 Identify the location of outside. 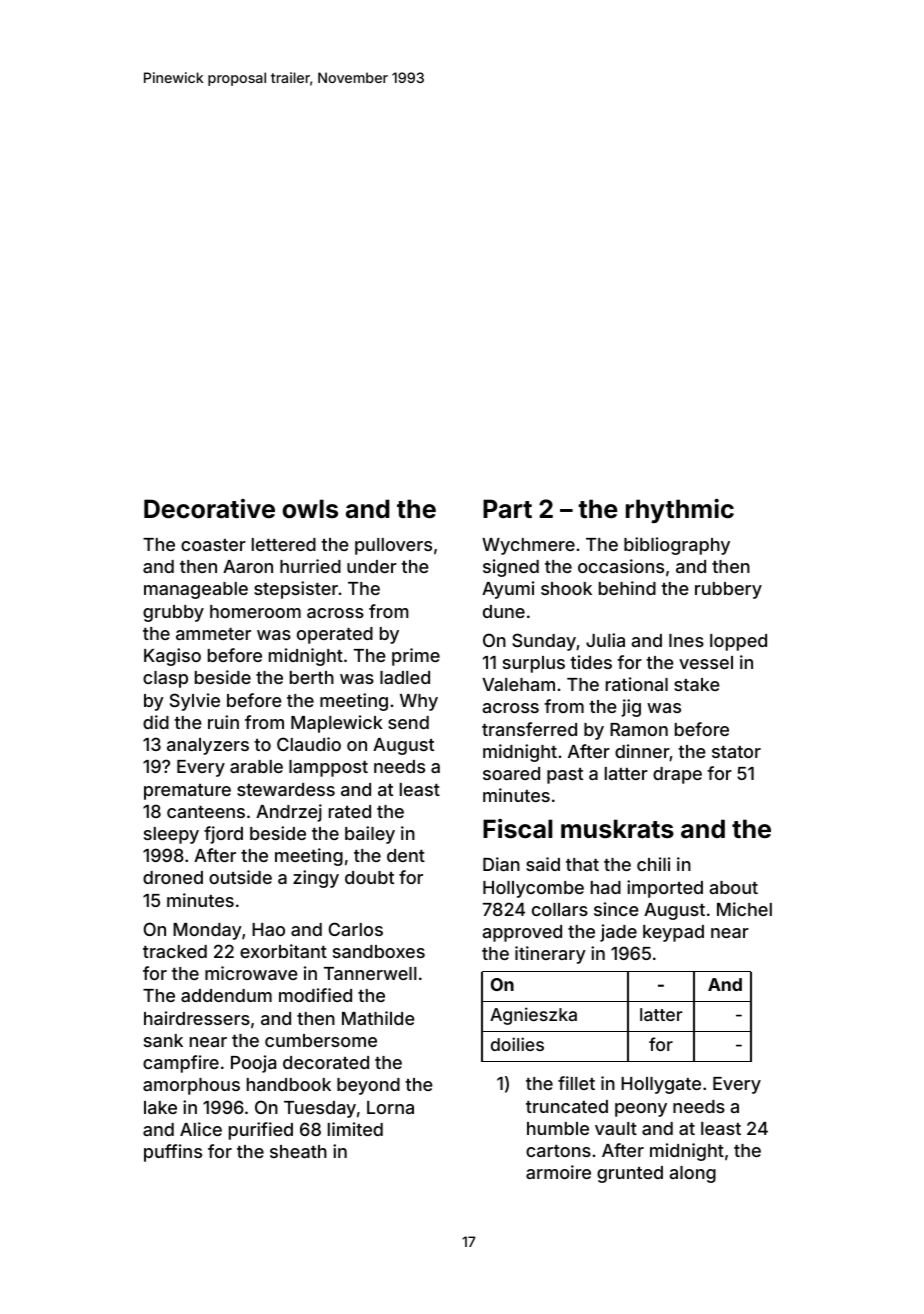
(240, 877).
